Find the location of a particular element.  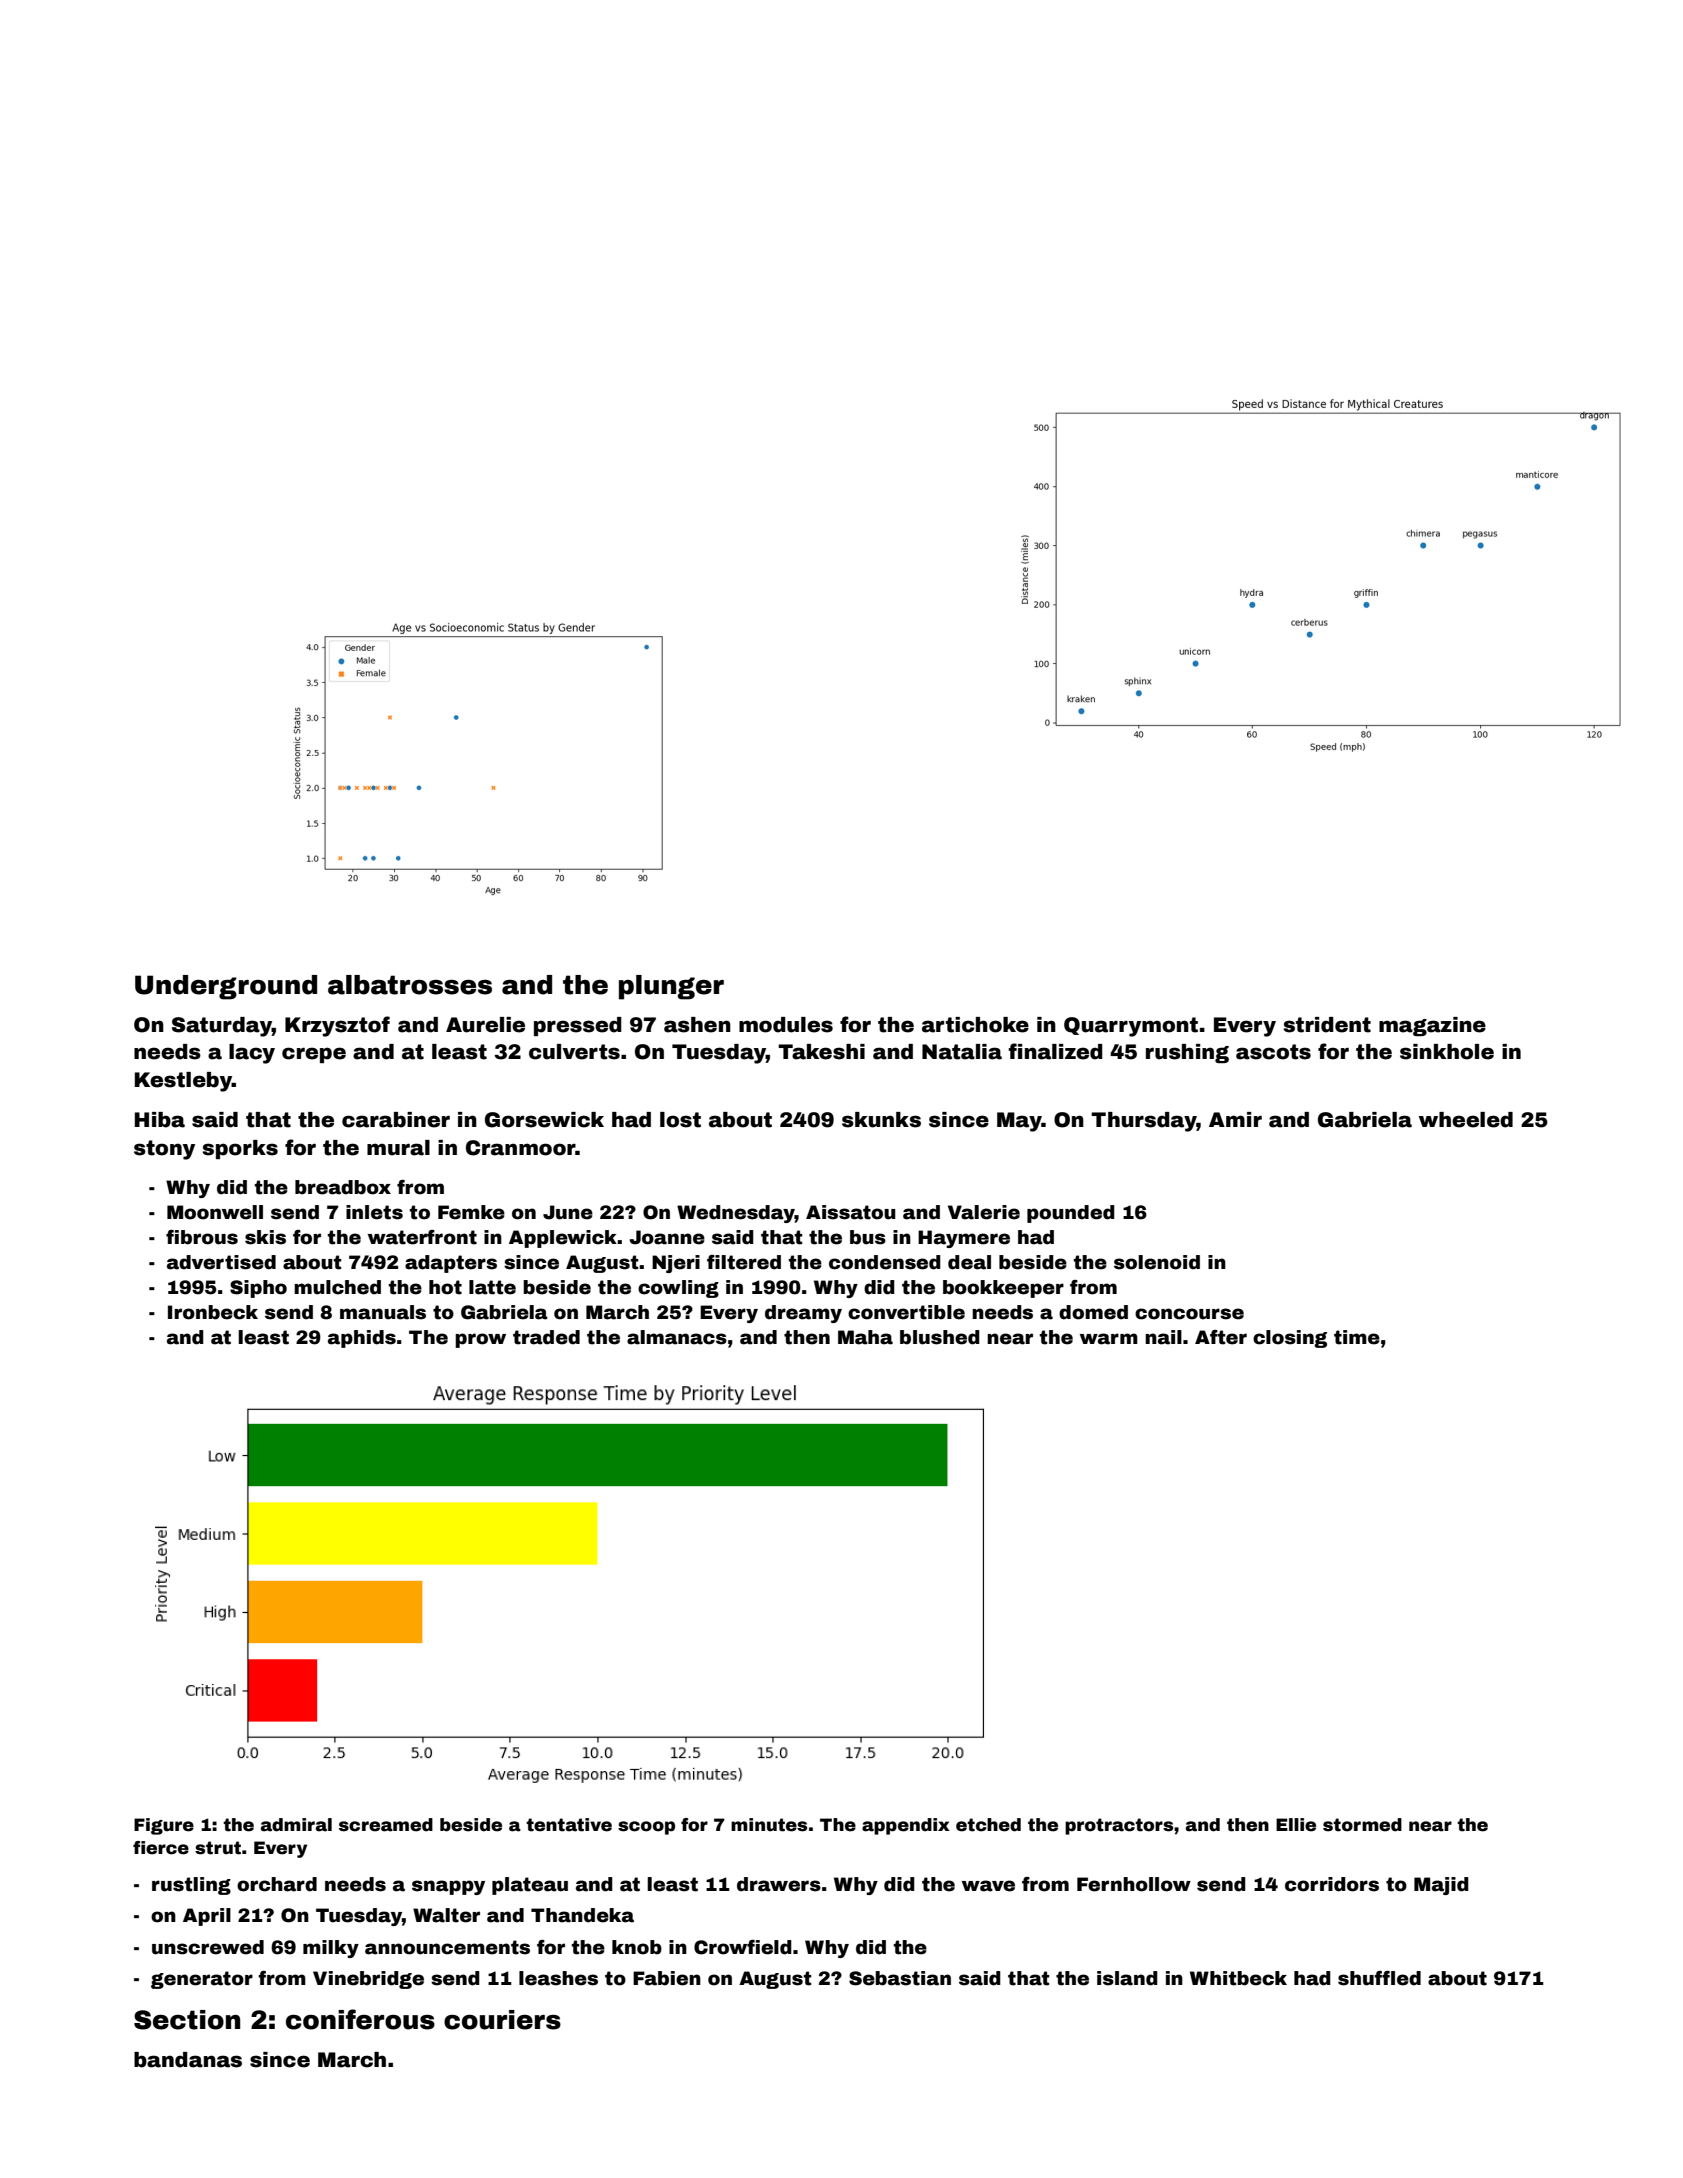

Ellie is located at coordinates (1296, 1825).
